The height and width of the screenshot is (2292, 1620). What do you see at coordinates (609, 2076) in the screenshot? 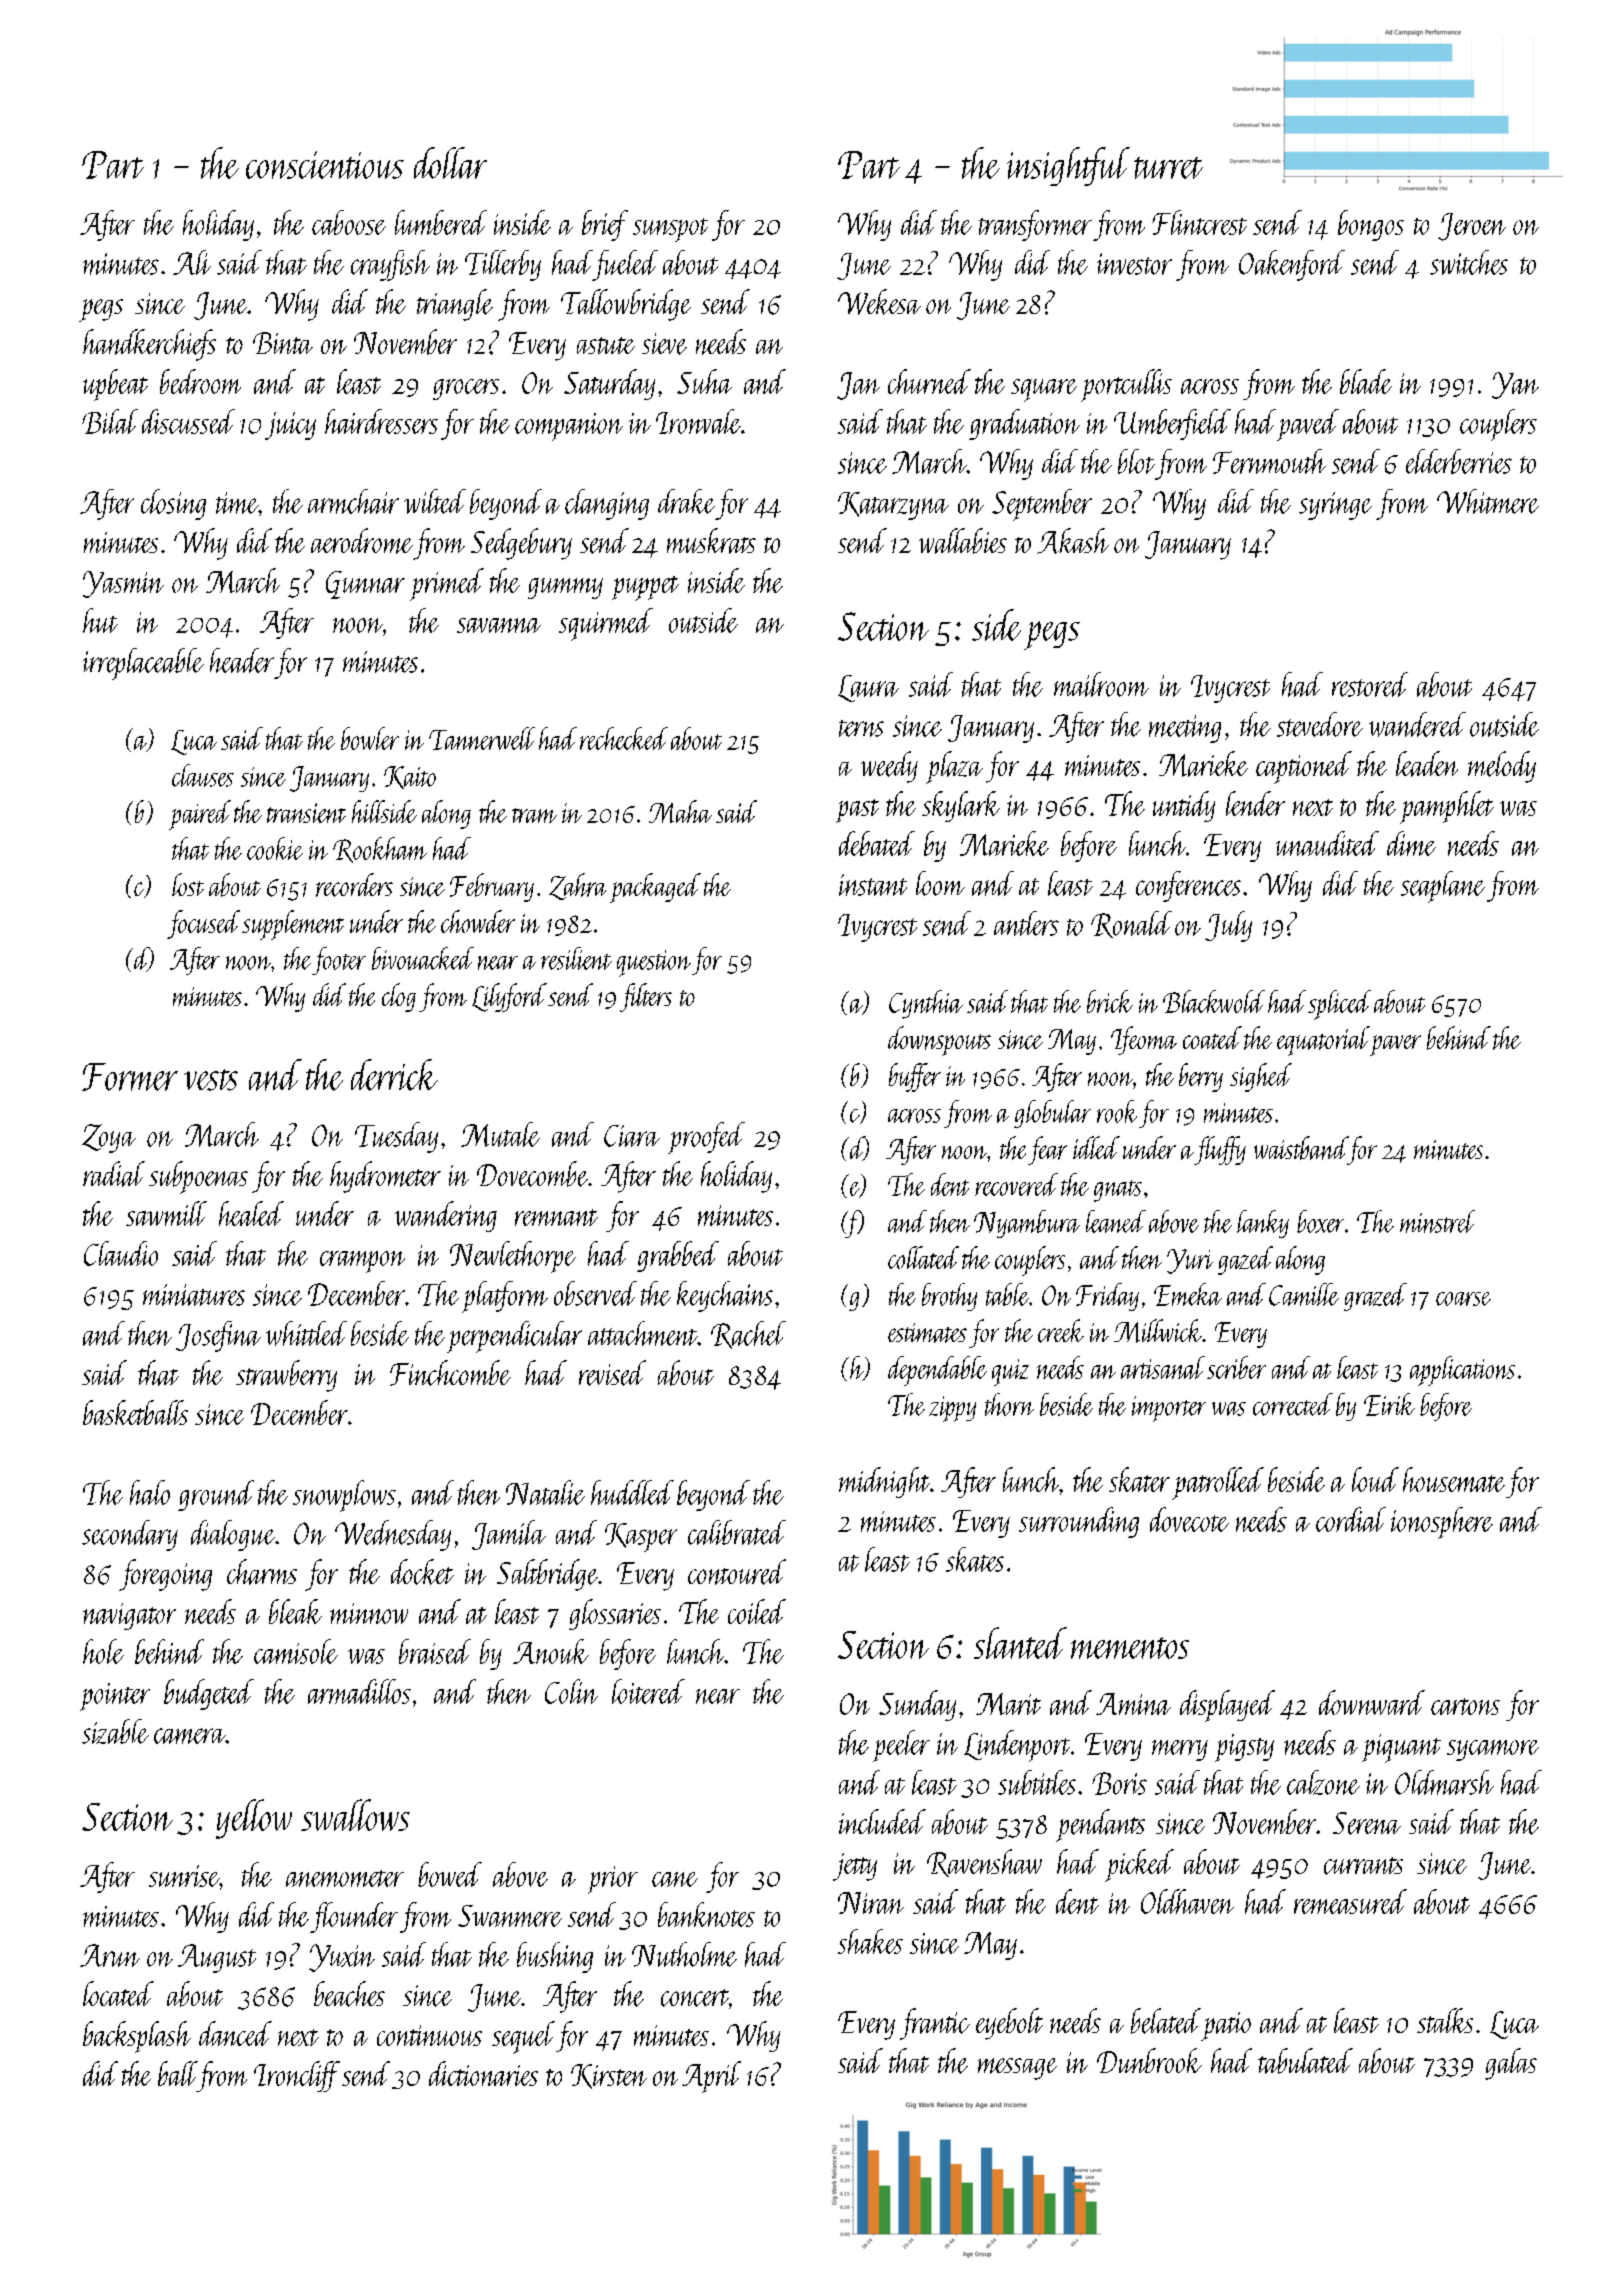
I see `Kirsten` at bounding box center [609, 2076].
